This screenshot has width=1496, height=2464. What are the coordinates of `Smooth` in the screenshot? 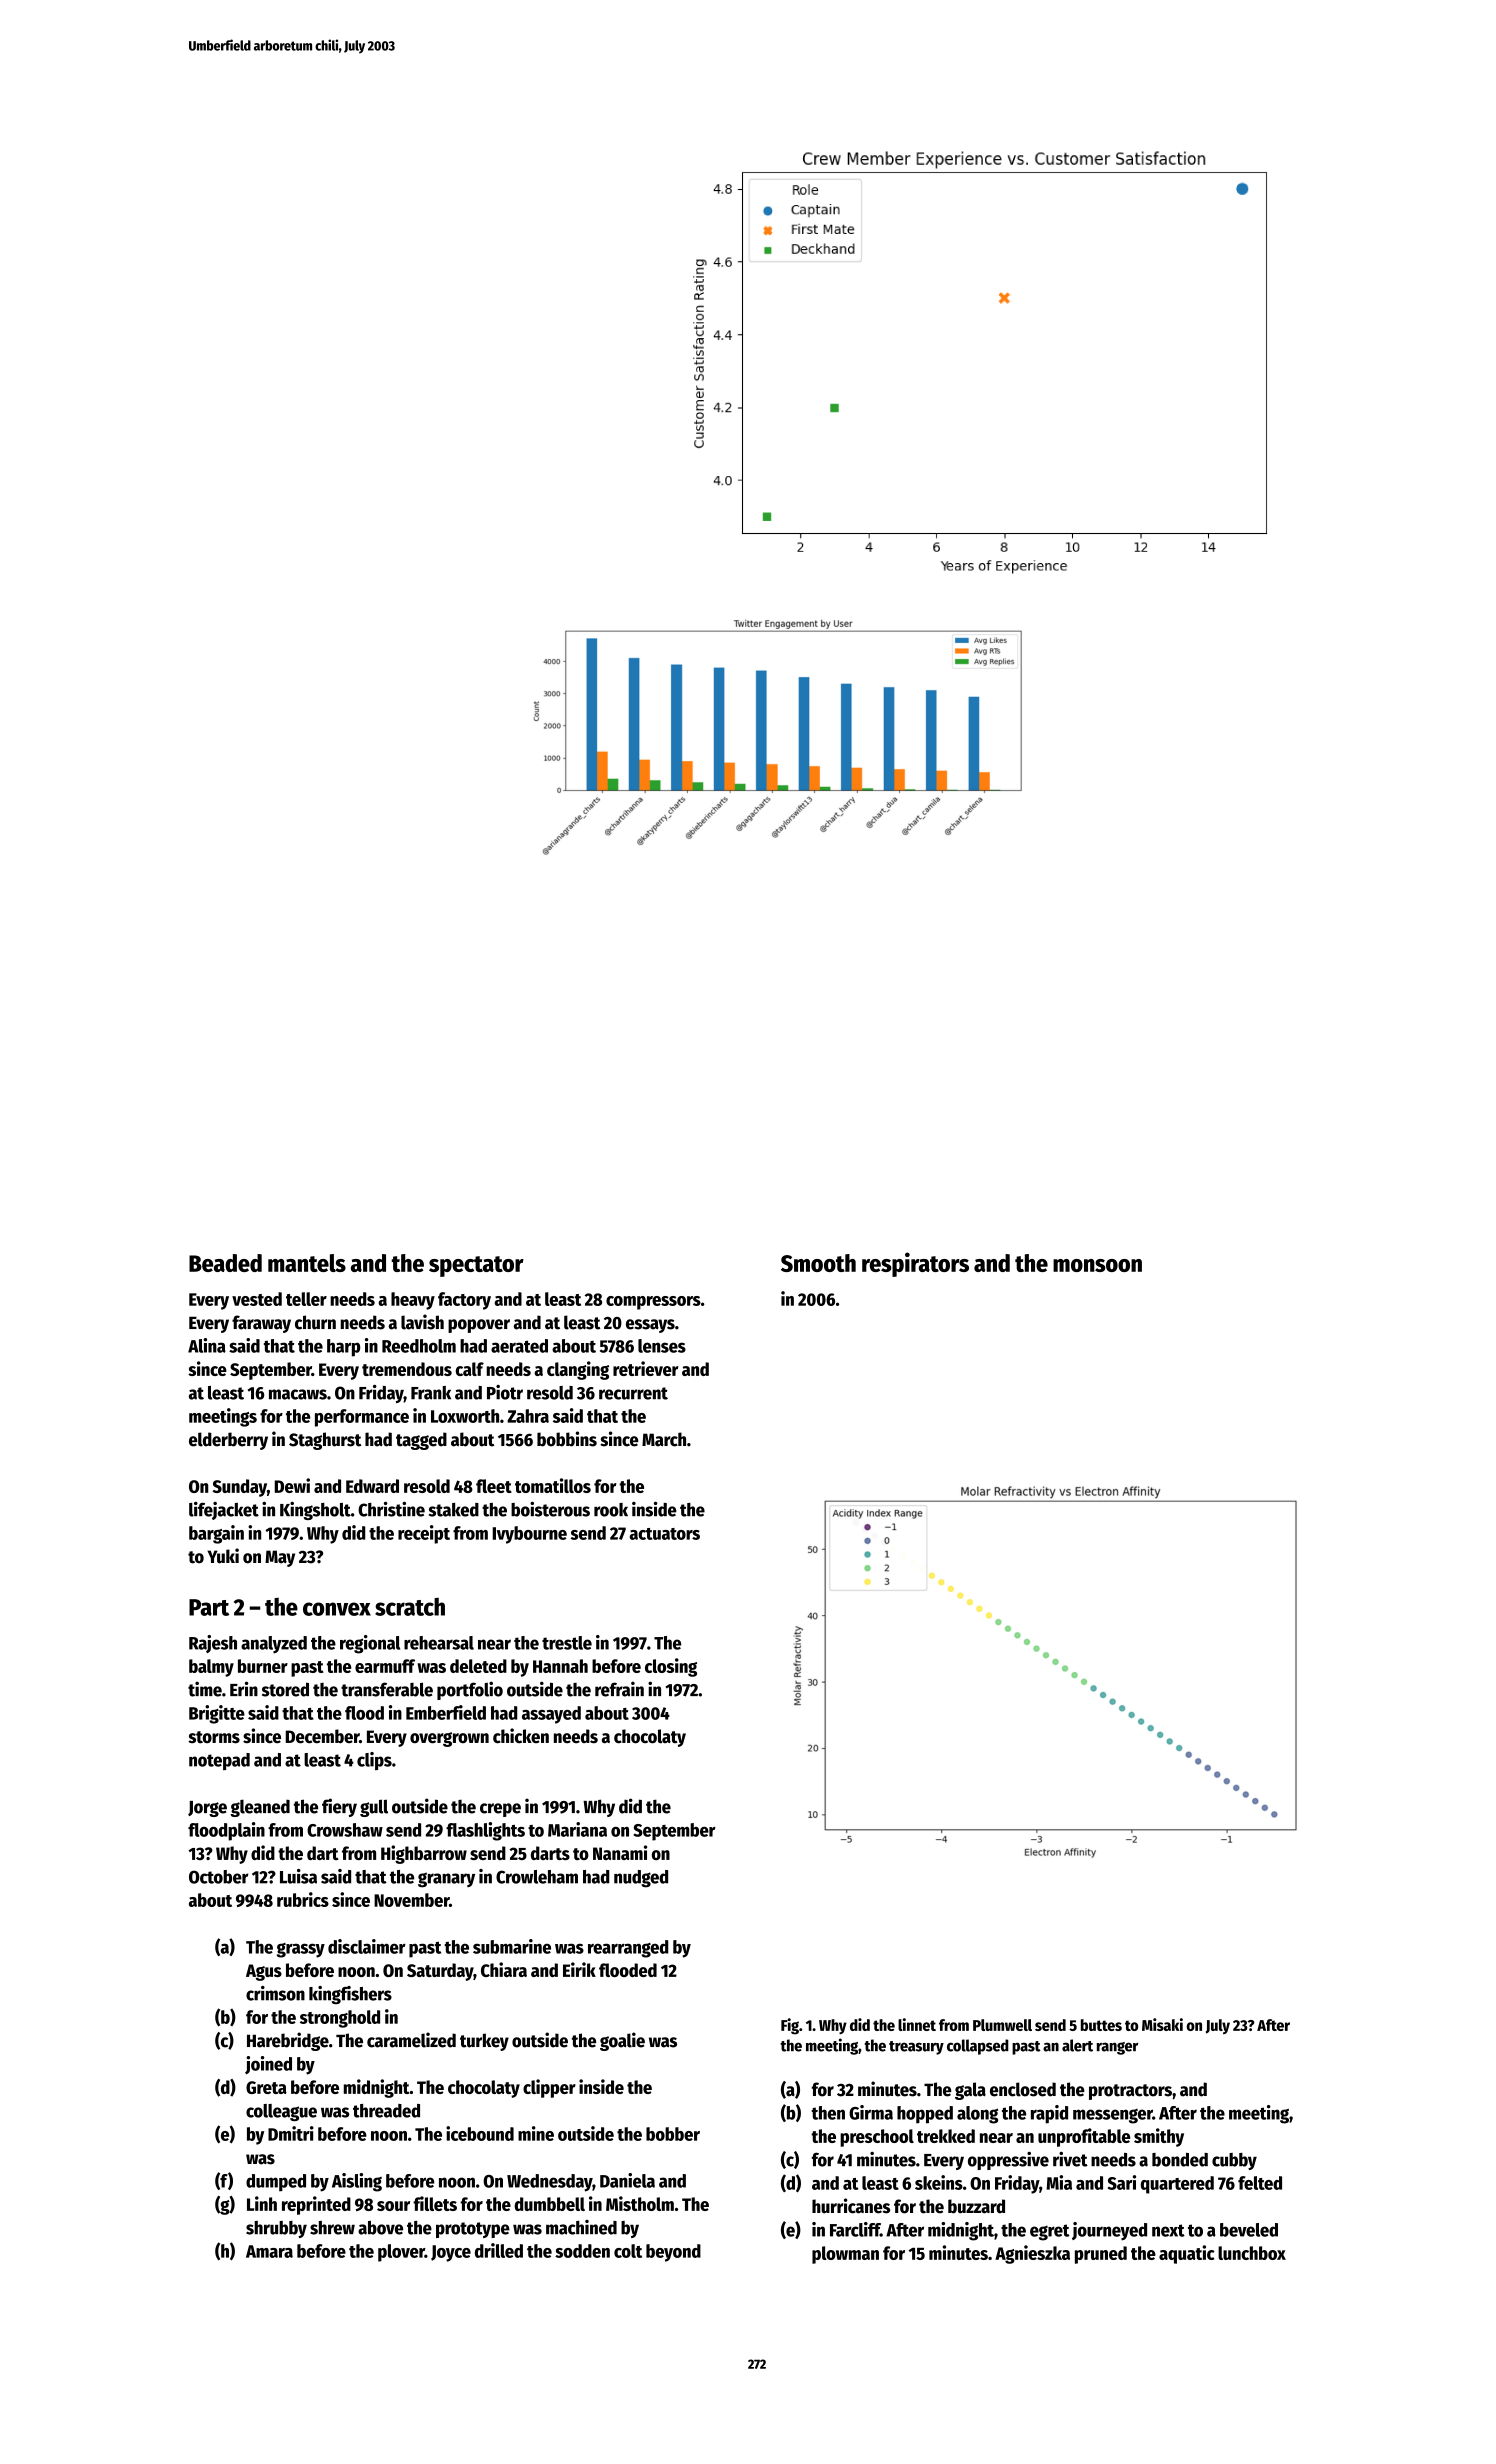 It's located at (818, 1263).
